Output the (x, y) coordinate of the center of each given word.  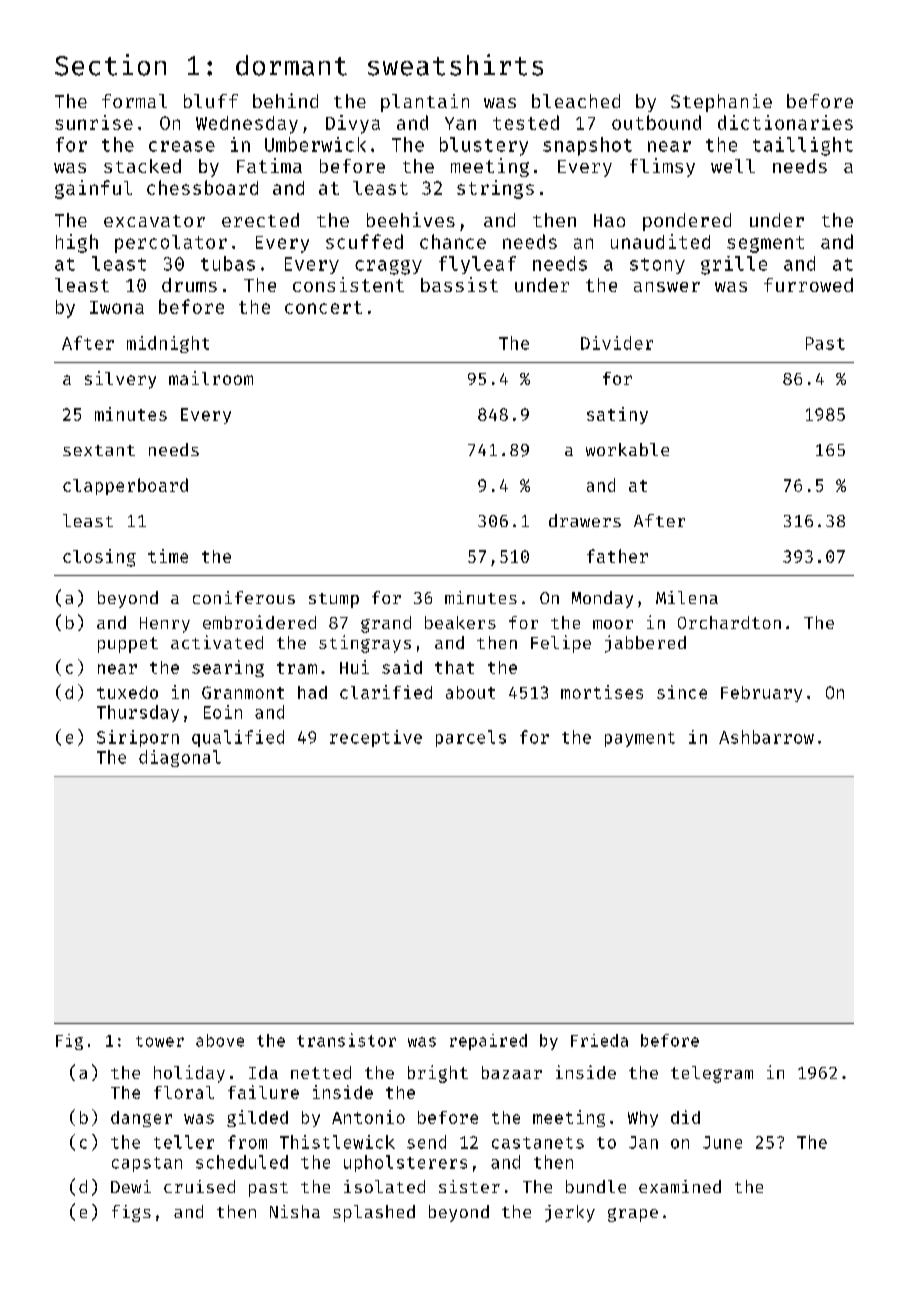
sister (469, 1186)
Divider (617, 343)
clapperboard (125, 486)
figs (131, 1213)
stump (334, 600)
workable (627, 449)
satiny (617, 415)
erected (260, 220)
